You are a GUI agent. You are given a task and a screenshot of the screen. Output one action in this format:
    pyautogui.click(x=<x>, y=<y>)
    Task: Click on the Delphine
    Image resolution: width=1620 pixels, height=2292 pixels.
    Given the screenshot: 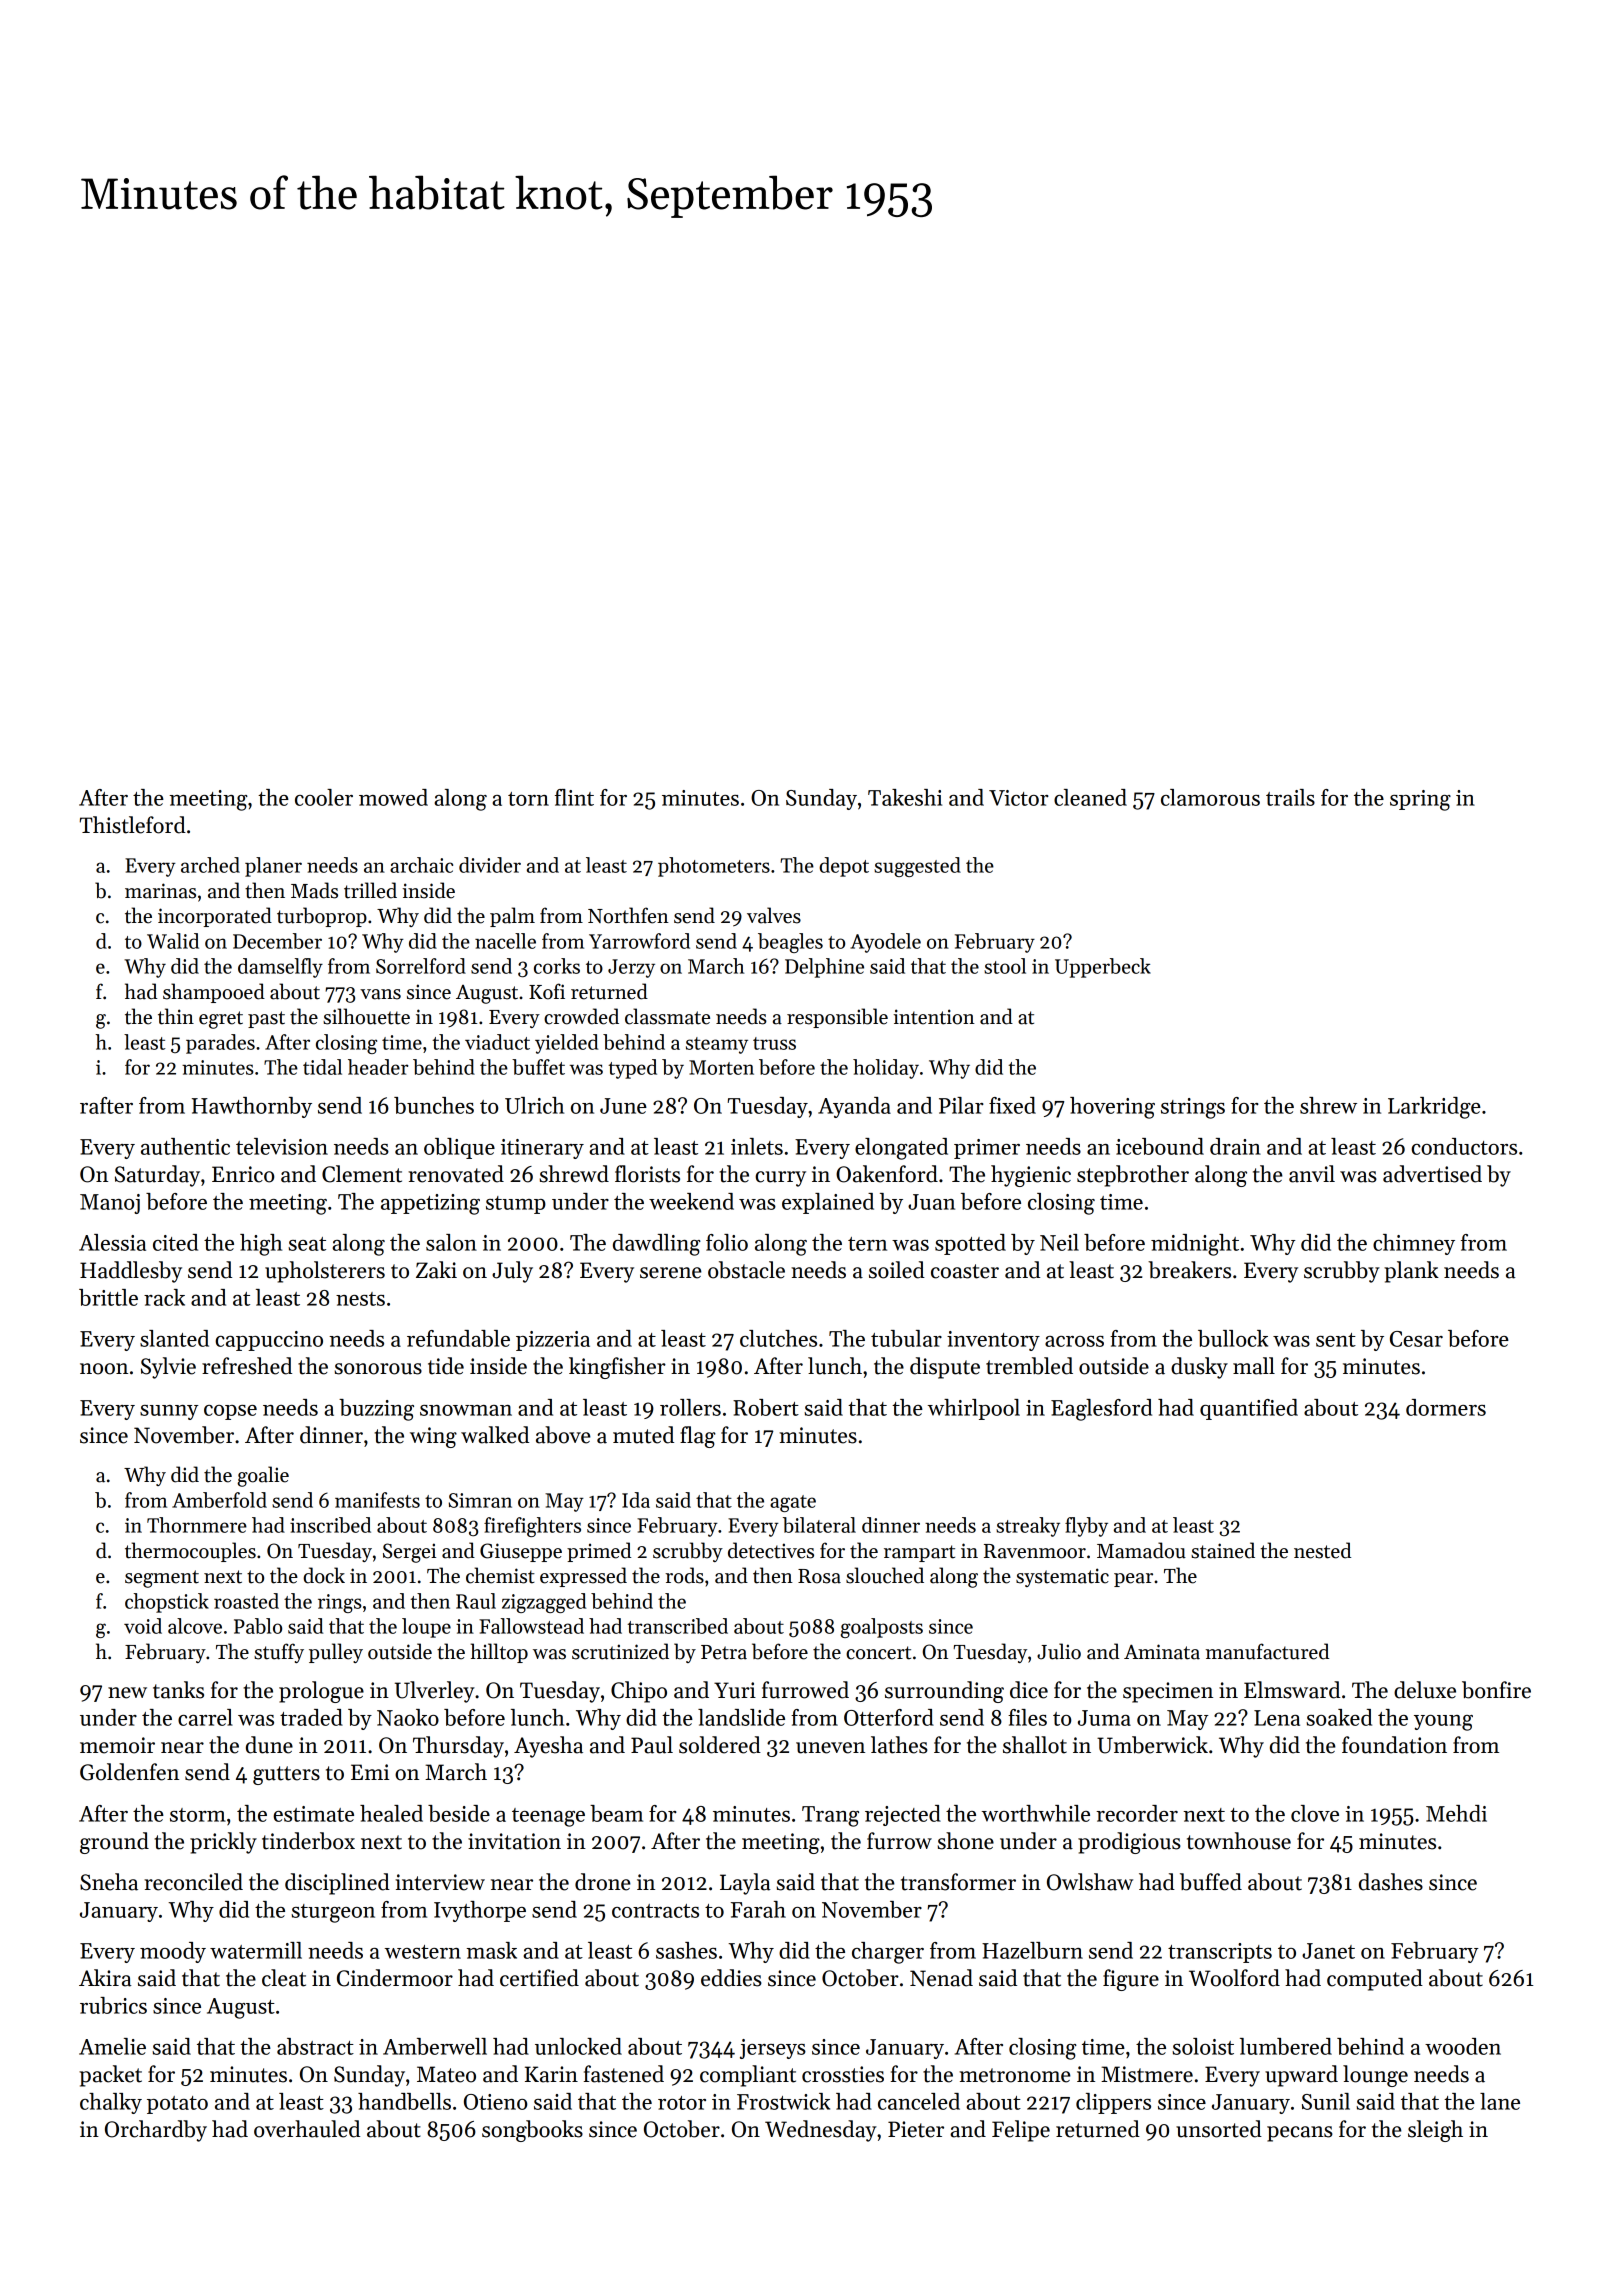 What is the action you would take?
    pyautogui.click(x=824, y=968)
